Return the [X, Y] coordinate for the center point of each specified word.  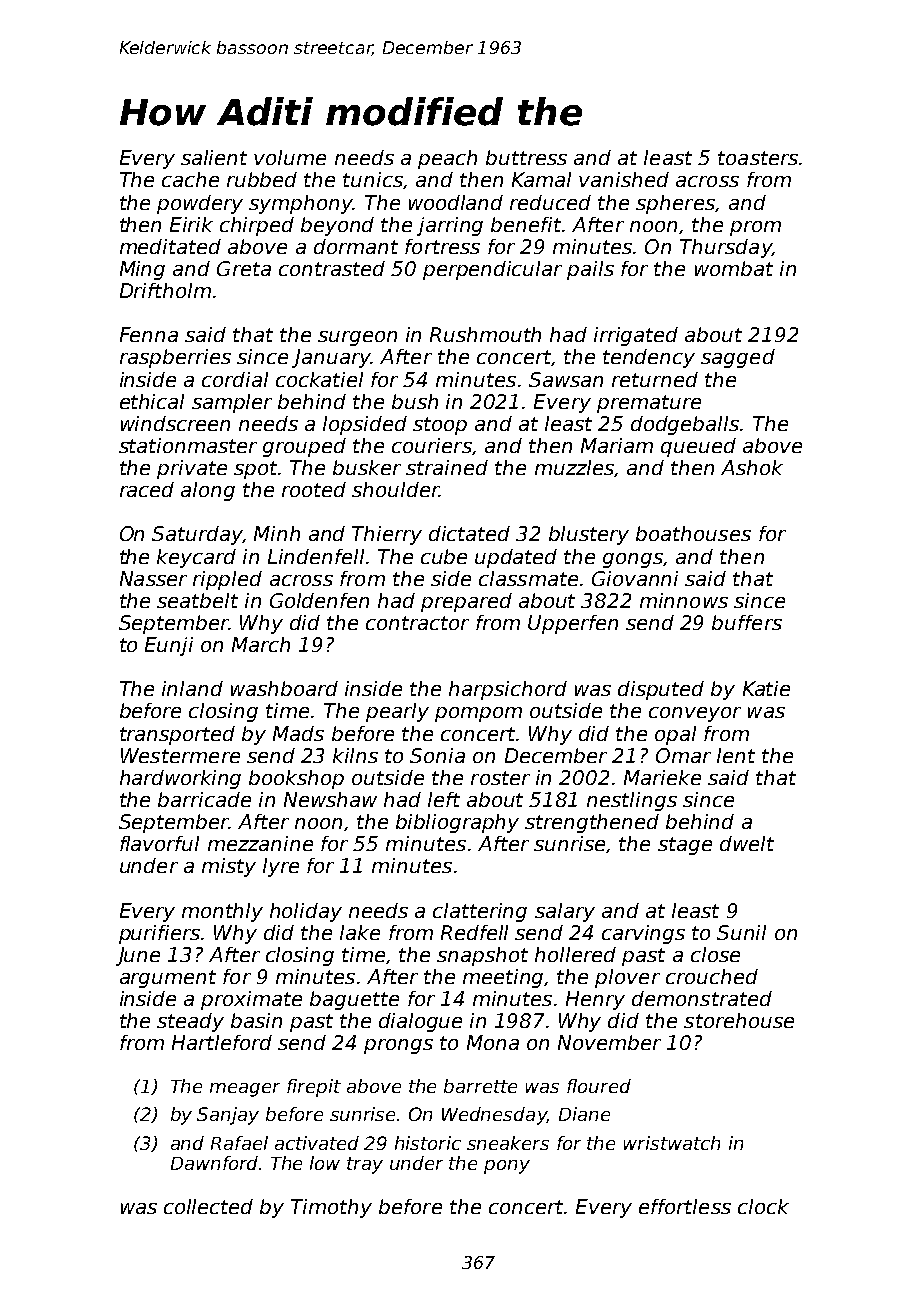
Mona [493, 1042]
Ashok [752, 467]
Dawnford [214, 1163]
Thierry [387, 535]
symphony [301, 204]
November [609, 1042]
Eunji [169, 646]
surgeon [357, 338]
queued [698, 447]
